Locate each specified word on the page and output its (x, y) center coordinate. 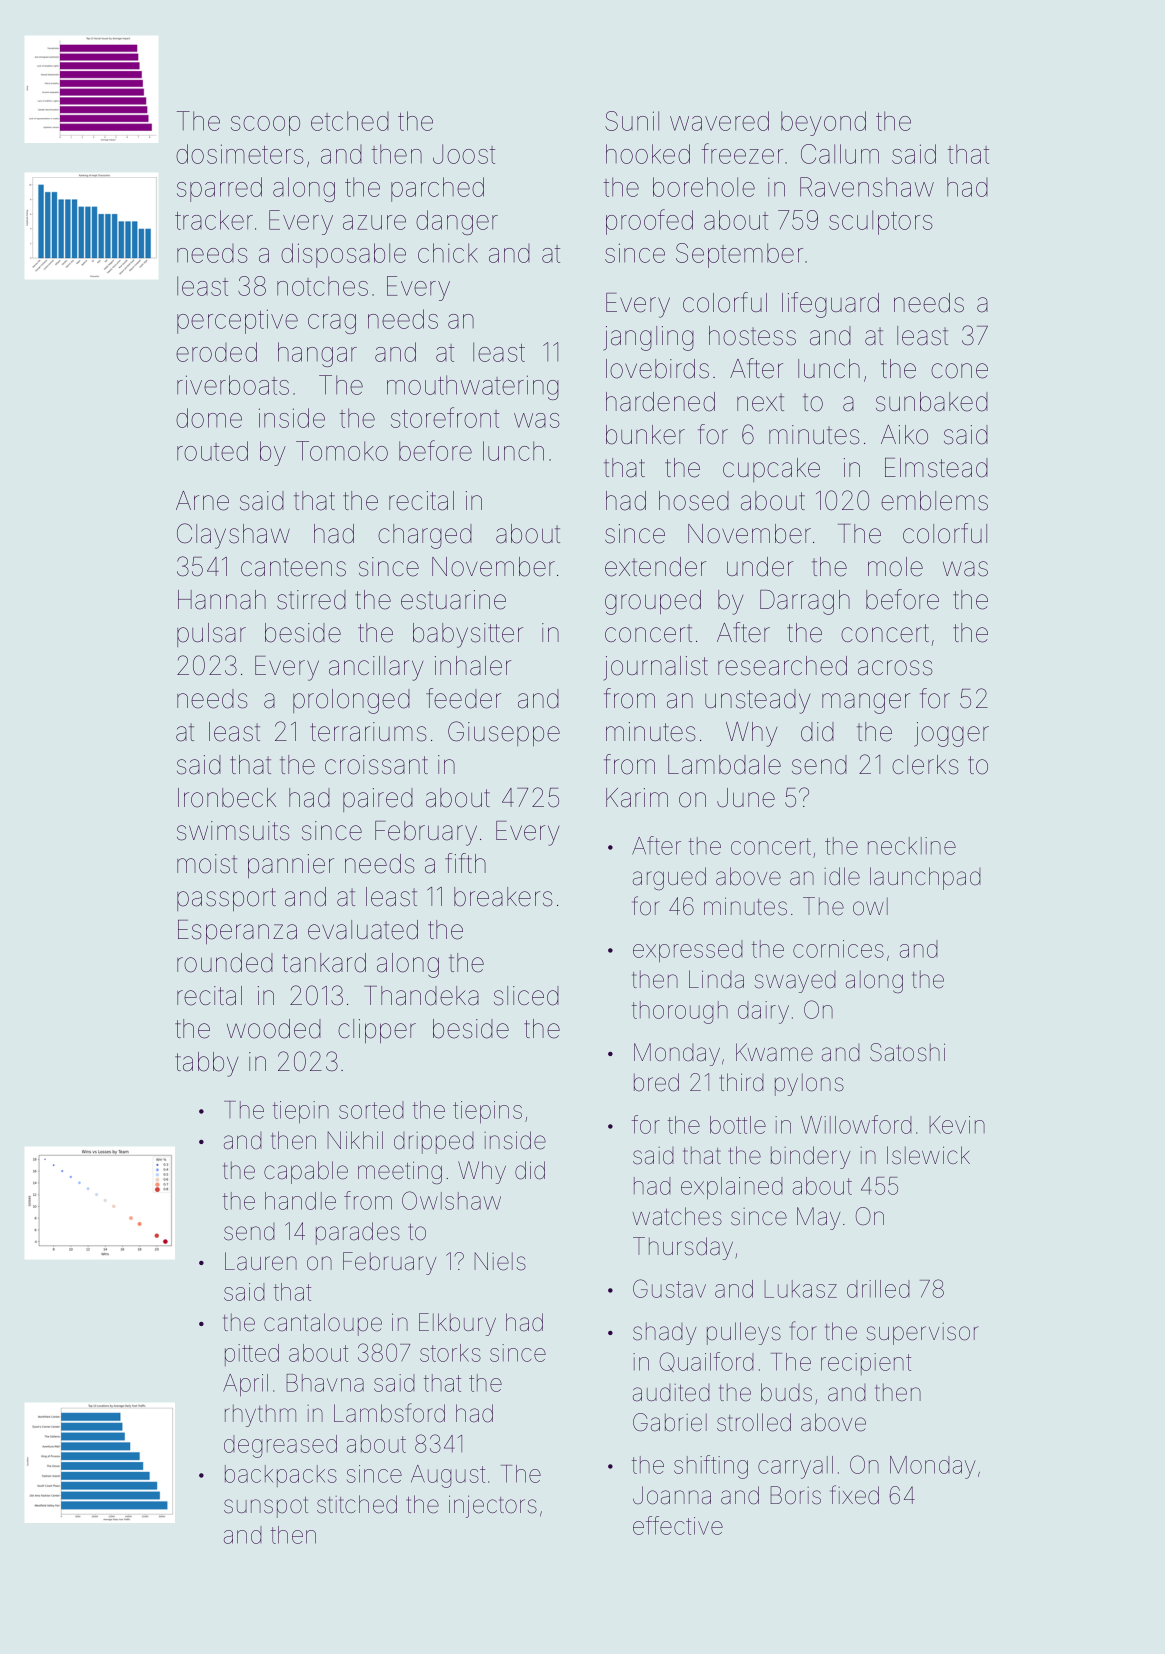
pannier (291, 866)
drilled (878, 1289)
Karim (637, 798)
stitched (357, 1504)
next (760, 402)
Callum (840, 154)
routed (212, 451)
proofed (649, 222)
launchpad (925, 878)
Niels (500, 1261)
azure (374, 222)
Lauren (261, 1261)
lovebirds (657, 369)
